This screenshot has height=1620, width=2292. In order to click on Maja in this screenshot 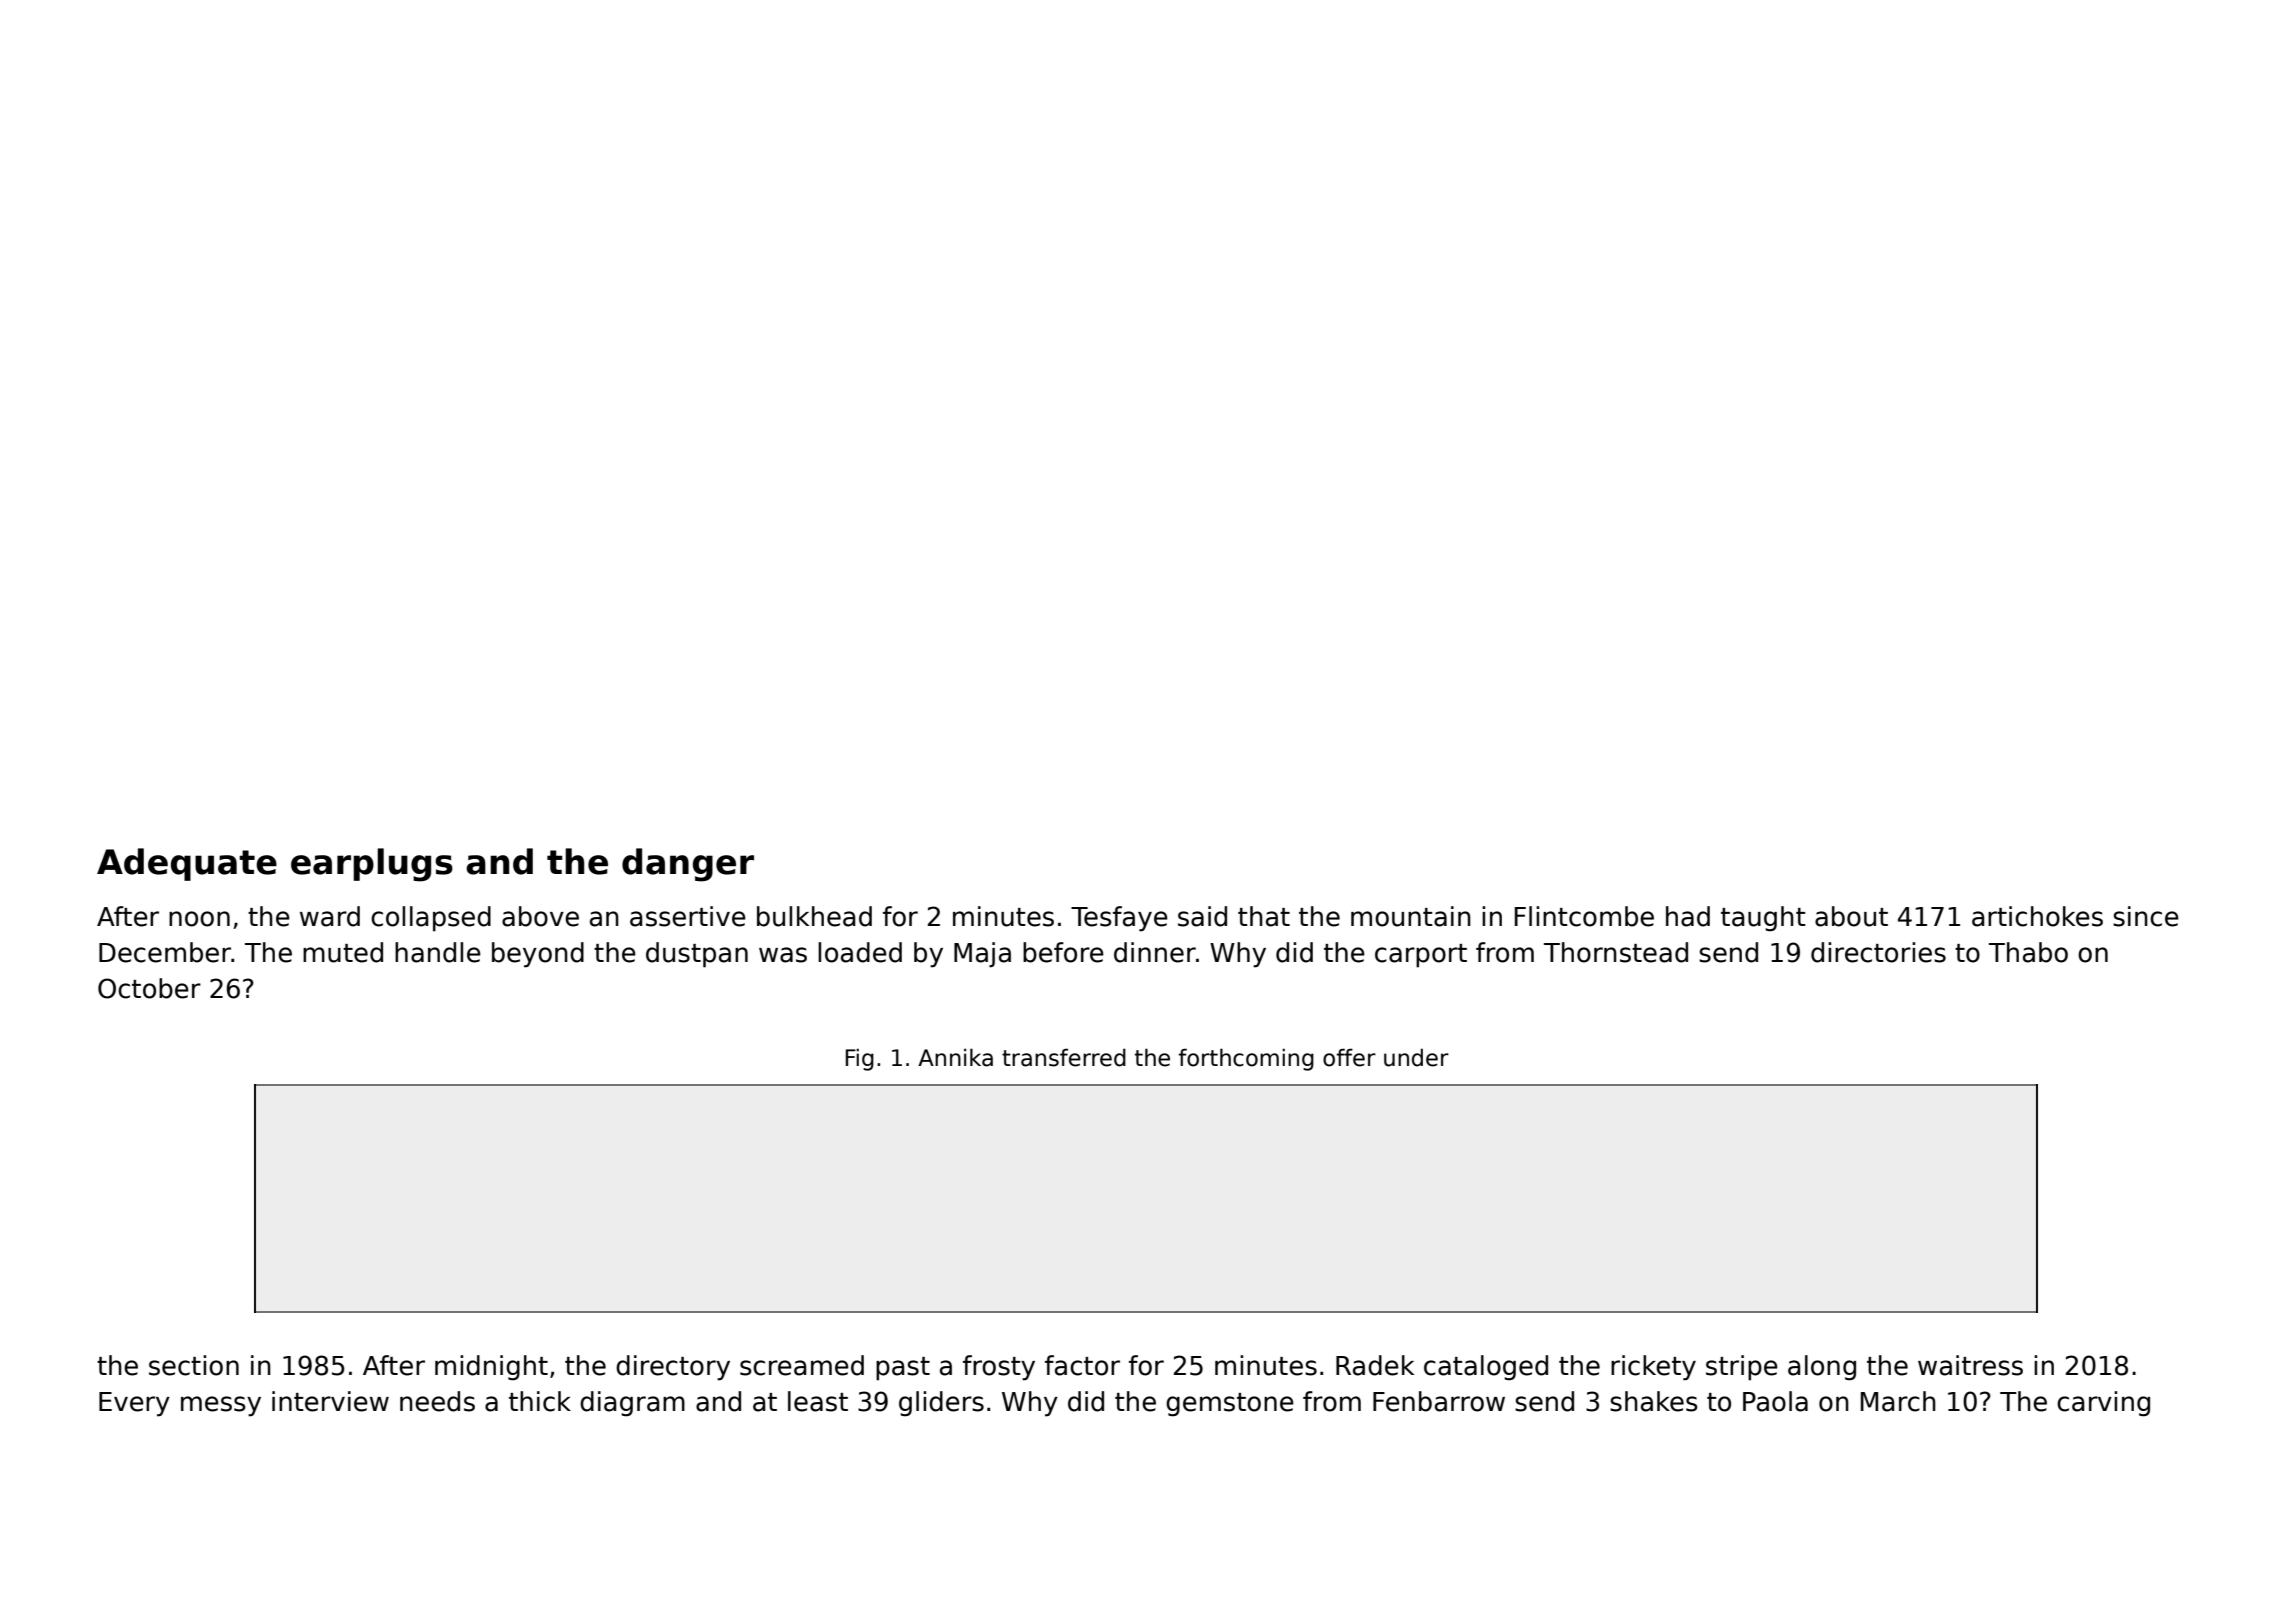, I will do `click(982, 955)`.
